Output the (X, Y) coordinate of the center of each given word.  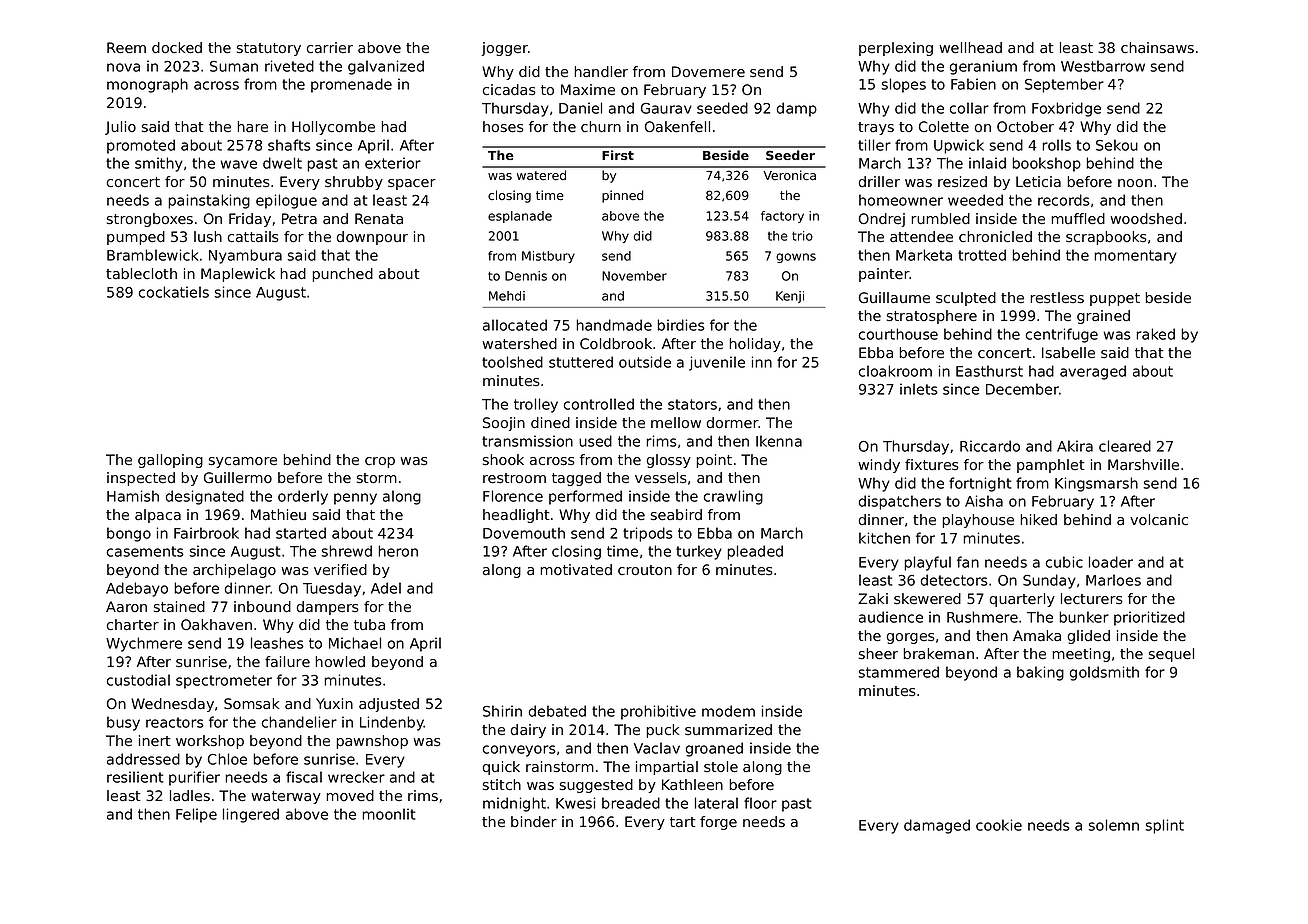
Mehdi (507, 296)
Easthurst (989, 371)
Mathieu (278, 515)
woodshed (1146, 218)
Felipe (196, 815)
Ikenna (779, 441)
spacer (412, 184)
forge (718, 823)
